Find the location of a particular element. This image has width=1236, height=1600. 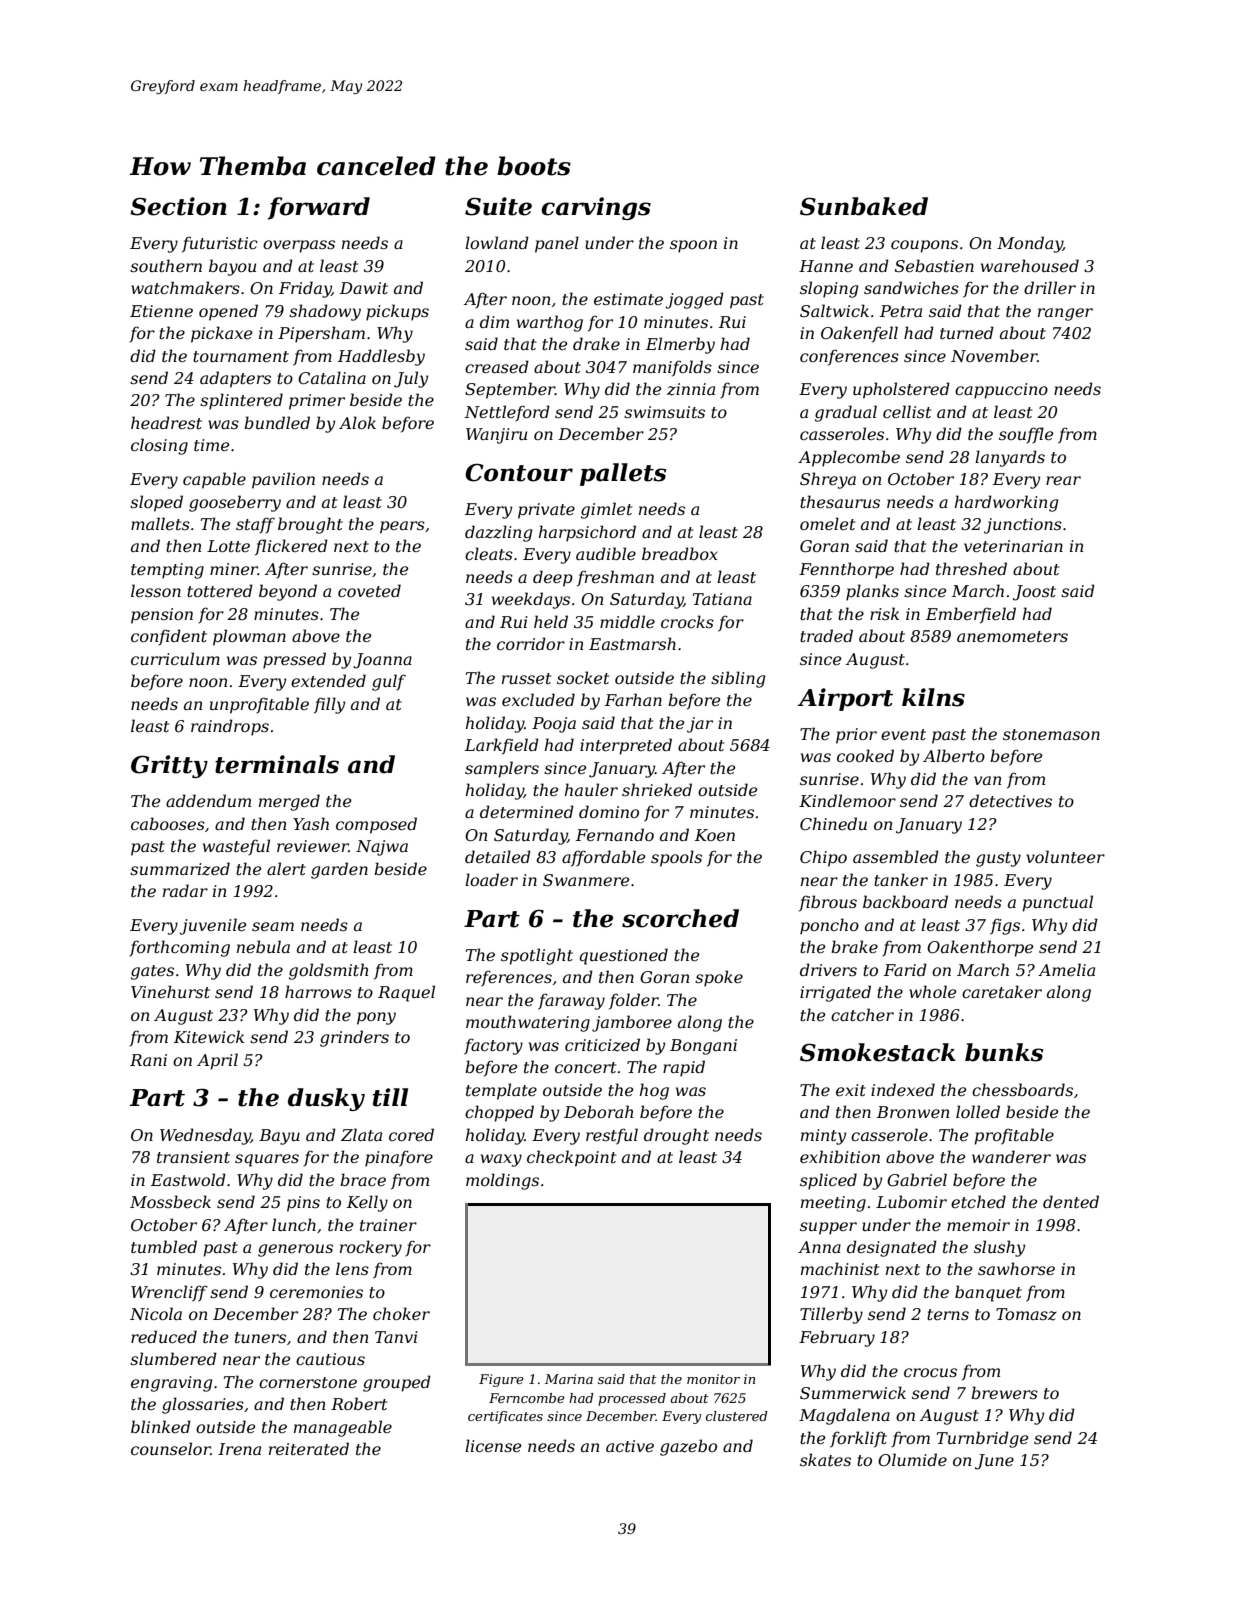

filly is located at coordinates (329, 705).
